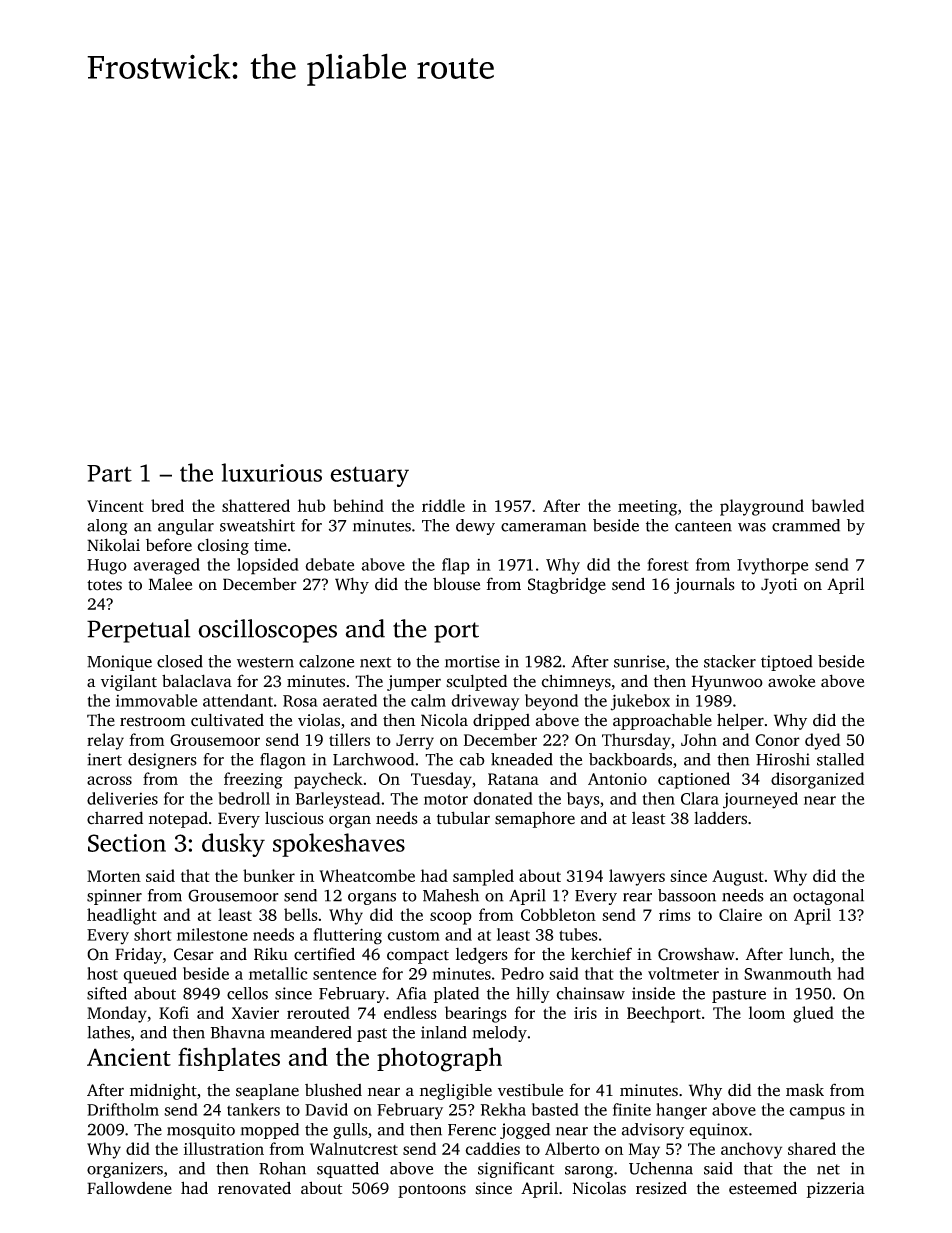 Image resolution: width=952 pixels, height=1233 pixels. Describe the element at coordinates (269, 1131) in the screenshot. I see `mopped` at that location.
